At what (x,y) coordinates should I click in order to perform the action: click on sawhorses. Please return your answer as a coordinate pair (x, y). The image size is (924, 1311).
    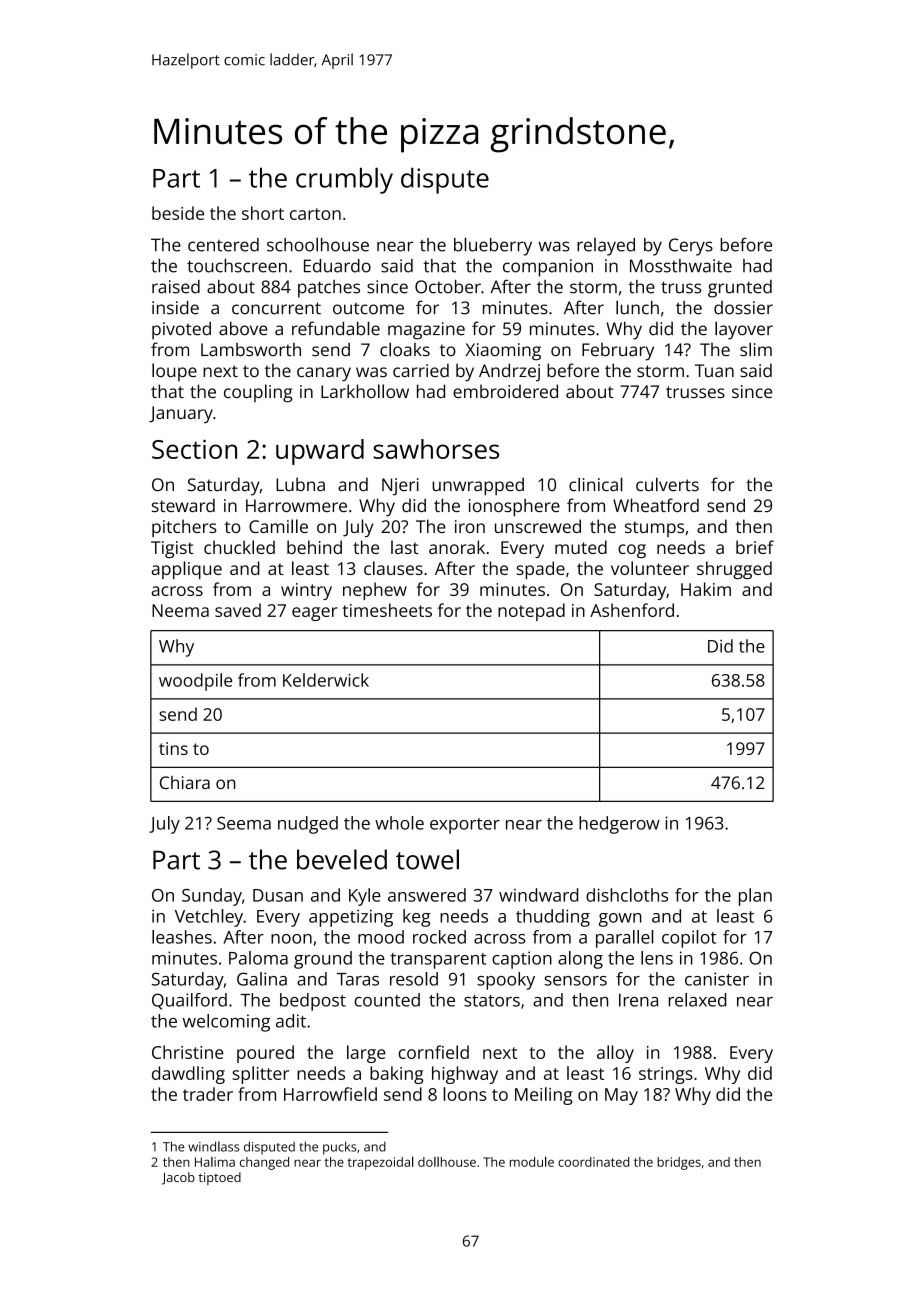
    Looking at the image, I should click on (436, 449).
